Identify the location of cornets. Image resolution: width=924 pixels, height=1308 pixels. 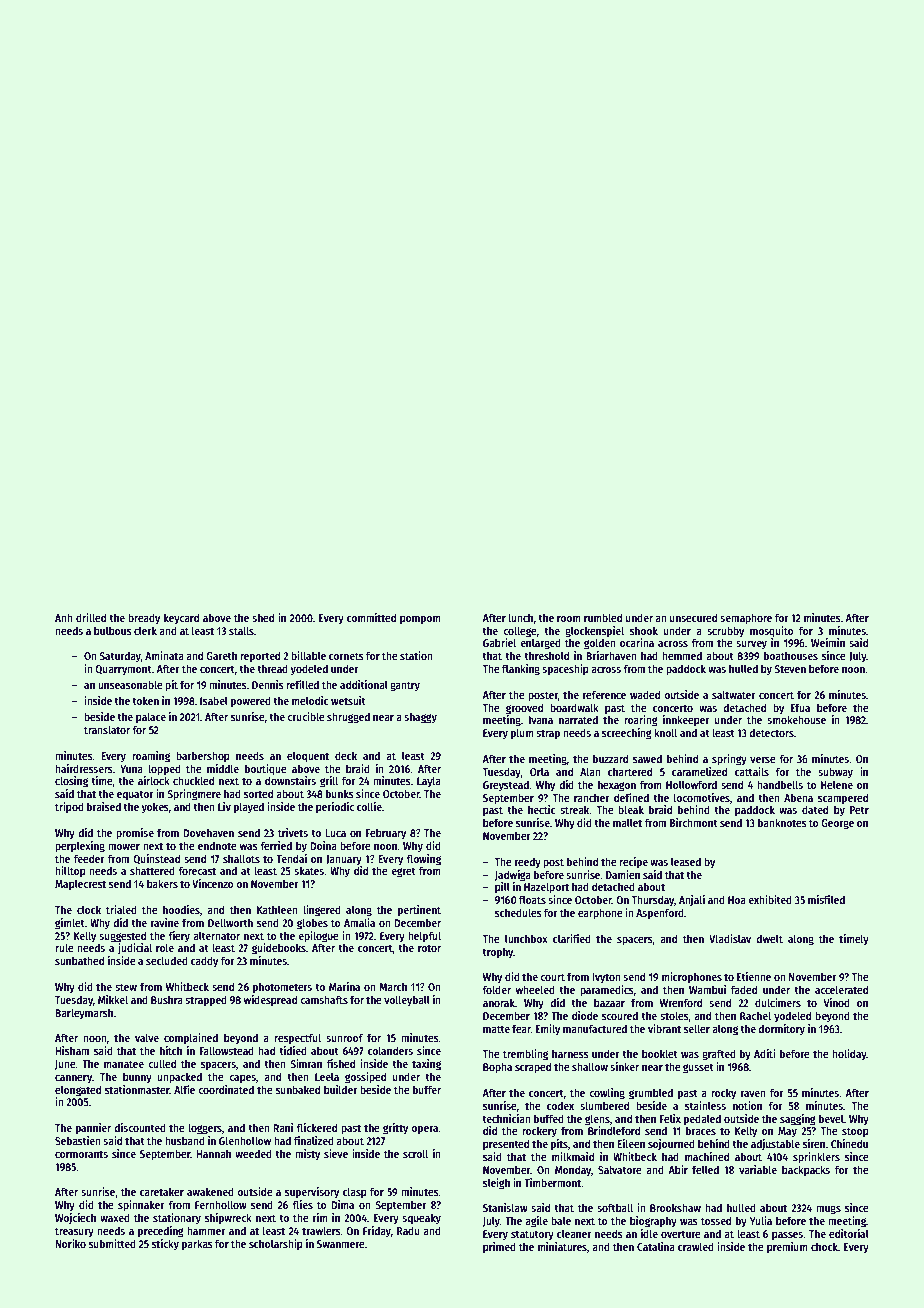
(346, 656).
